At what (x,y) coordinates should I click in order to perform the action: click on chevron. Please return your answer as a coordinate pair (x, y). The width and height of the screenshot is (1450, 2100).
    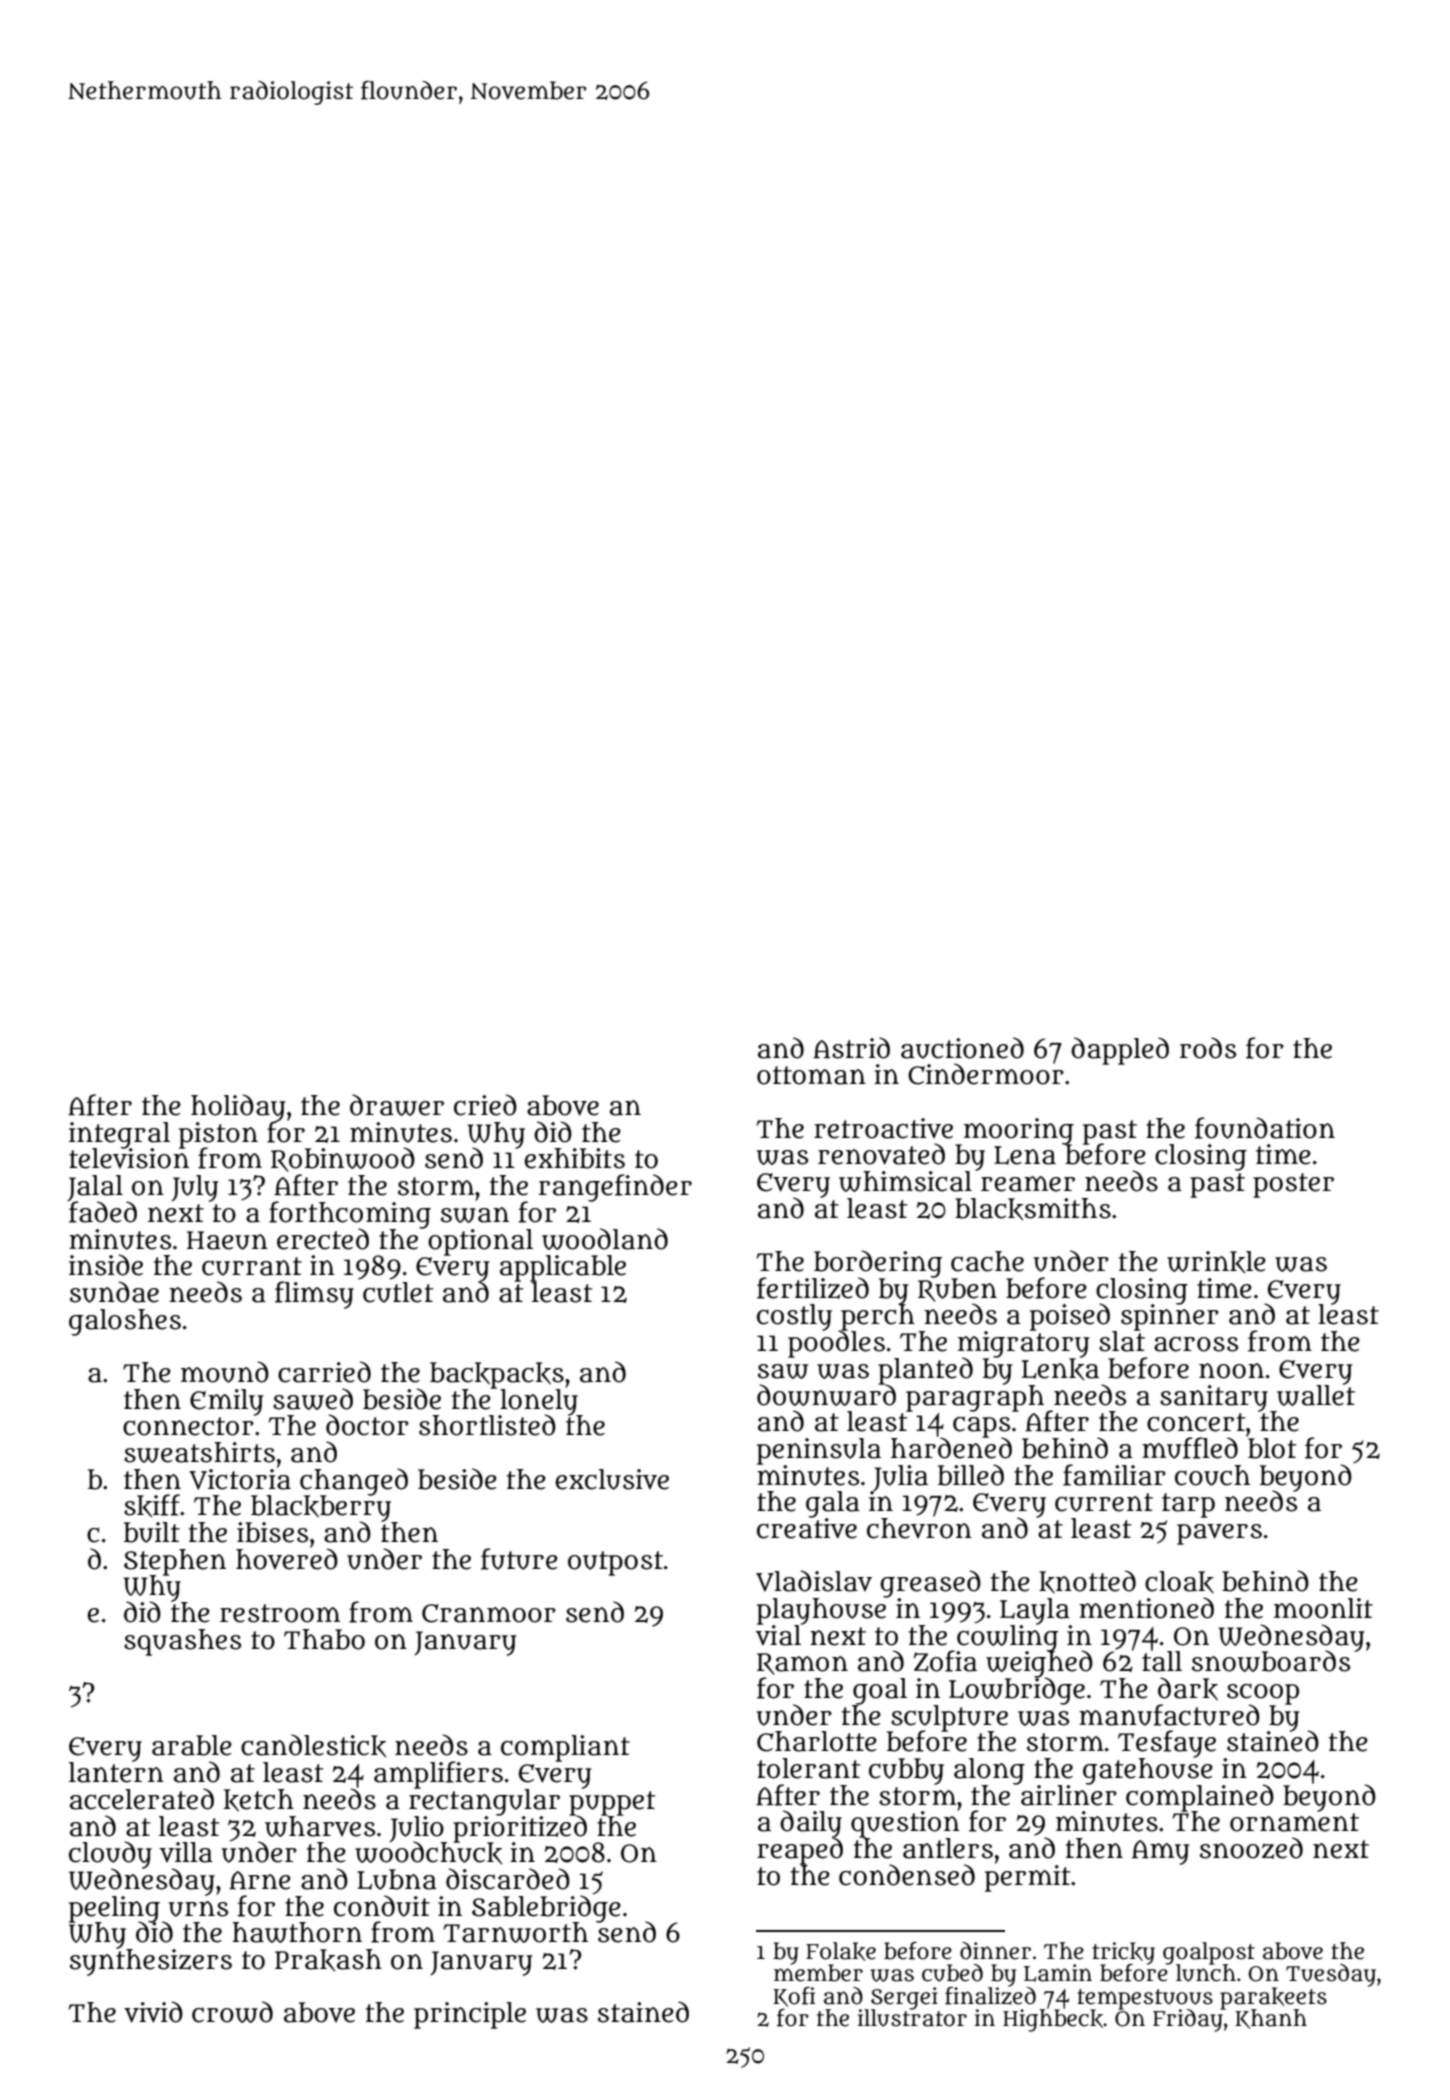
    Looking at the image, I should click on (919, 1528).
